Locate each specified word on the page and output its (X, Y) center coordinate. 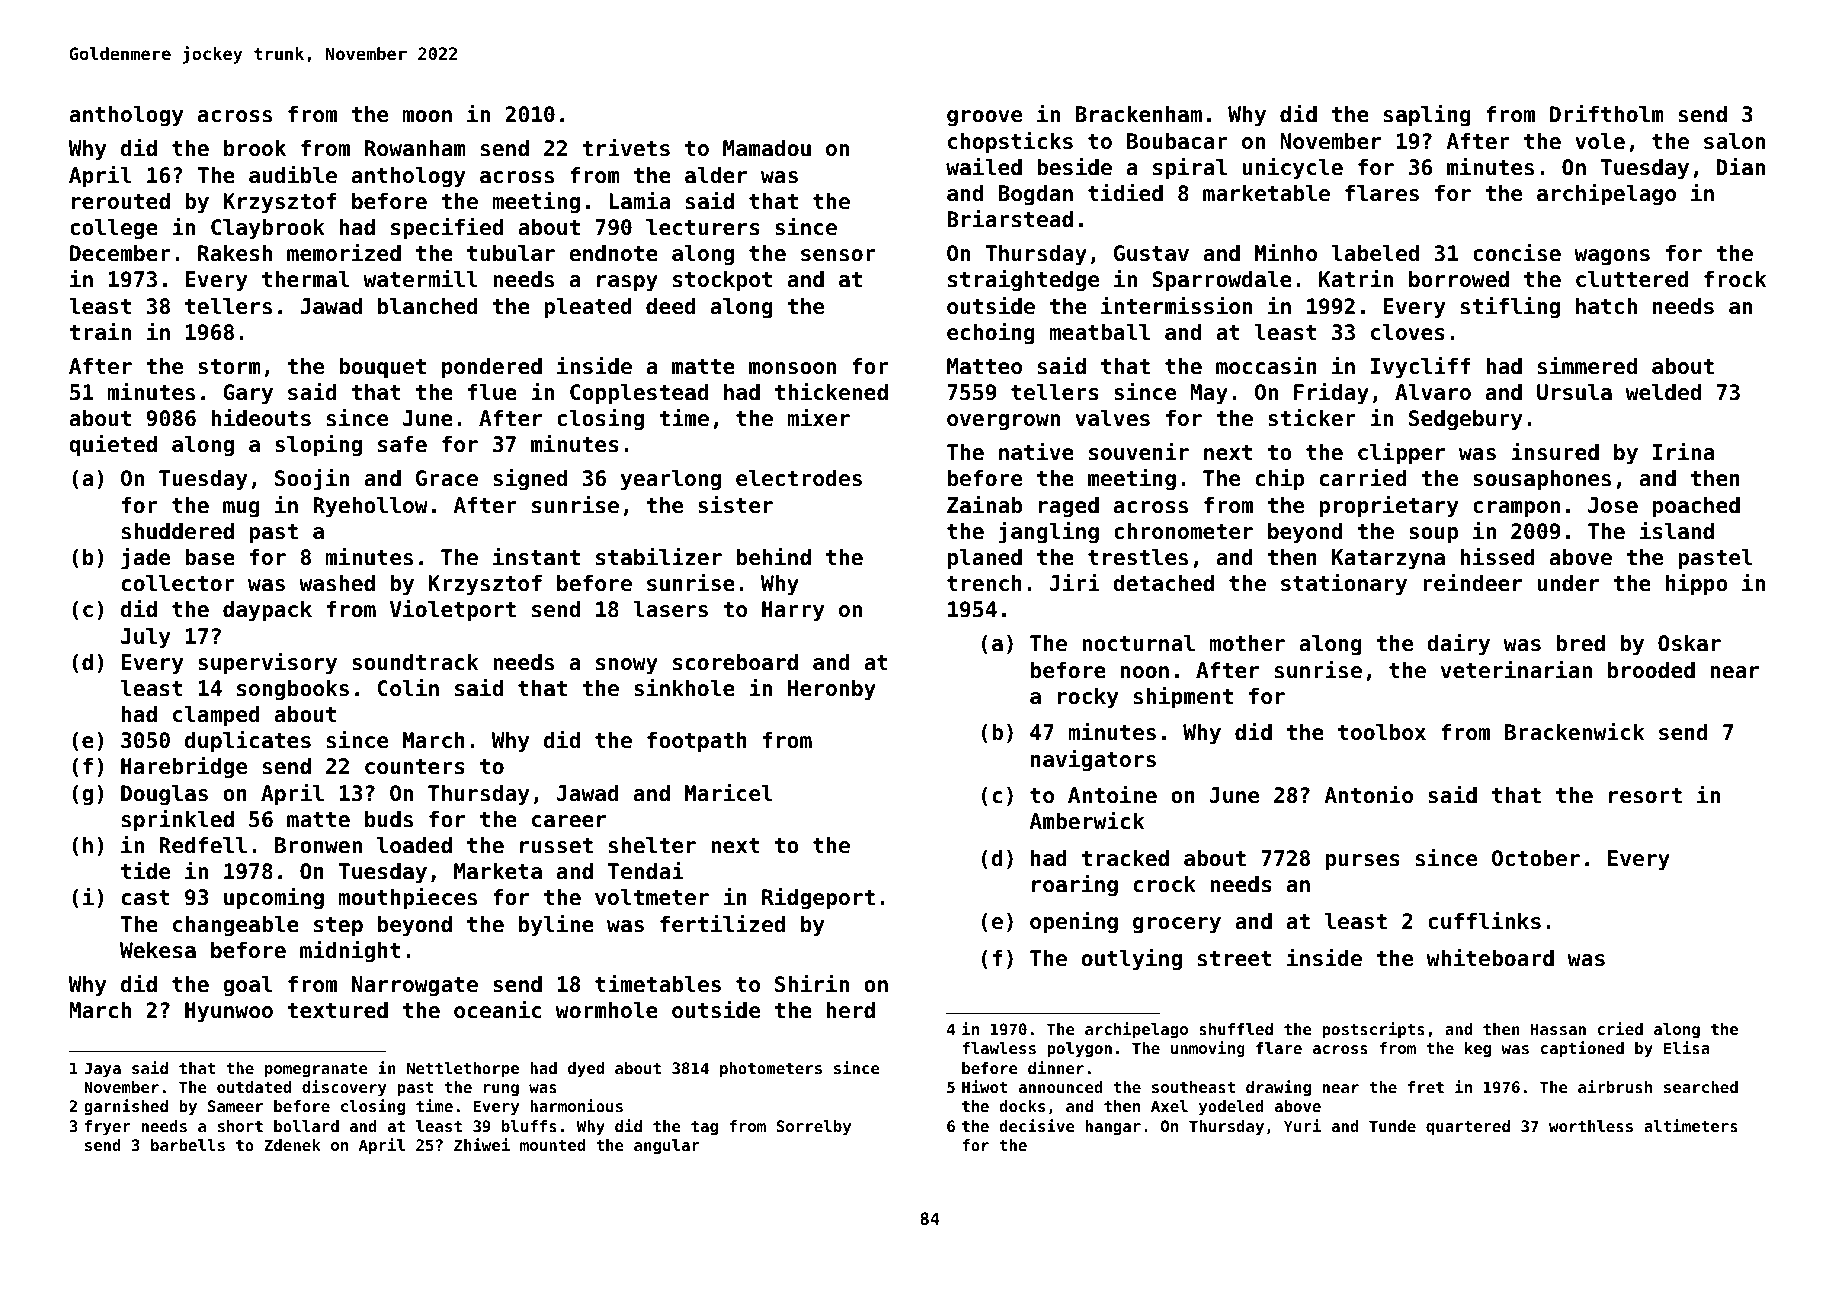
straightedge (1023, 280)
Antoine (1112, 794)
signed (530, 479)
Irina (1683, 451)
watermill (420, 278)
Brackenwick (1574, 731)
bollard (306, 1126)
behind (774, 556)
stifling (1510, 307)
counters (415, 767)
